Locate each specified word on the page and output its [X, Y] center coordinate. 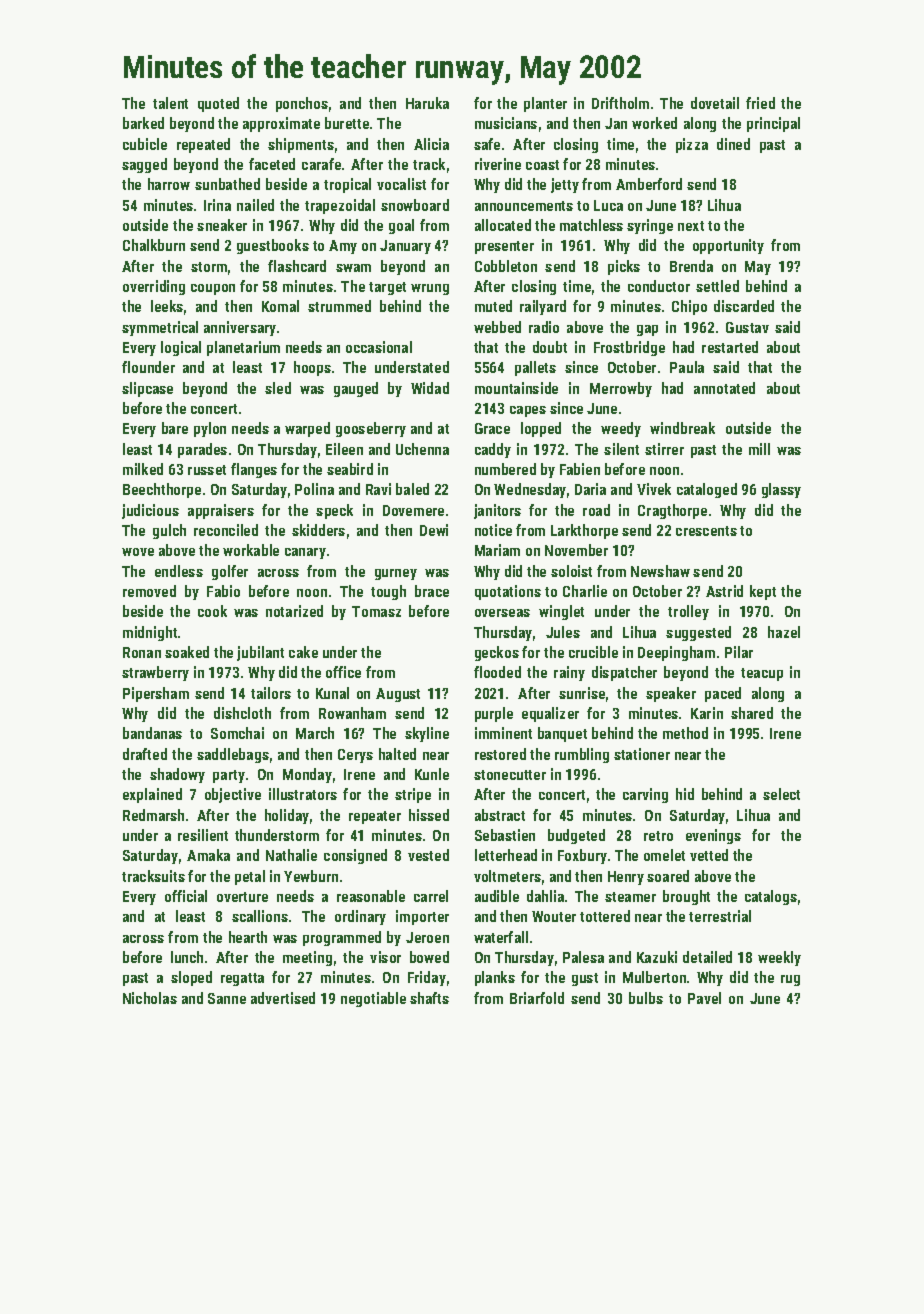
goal [401, 226]
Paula [687, 367]
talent [170, 103]
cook [212, 611]
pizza [692, 145]
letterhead [506, 855]
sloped [191, 978]
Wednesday [530, 490]
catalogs [771, 897]
